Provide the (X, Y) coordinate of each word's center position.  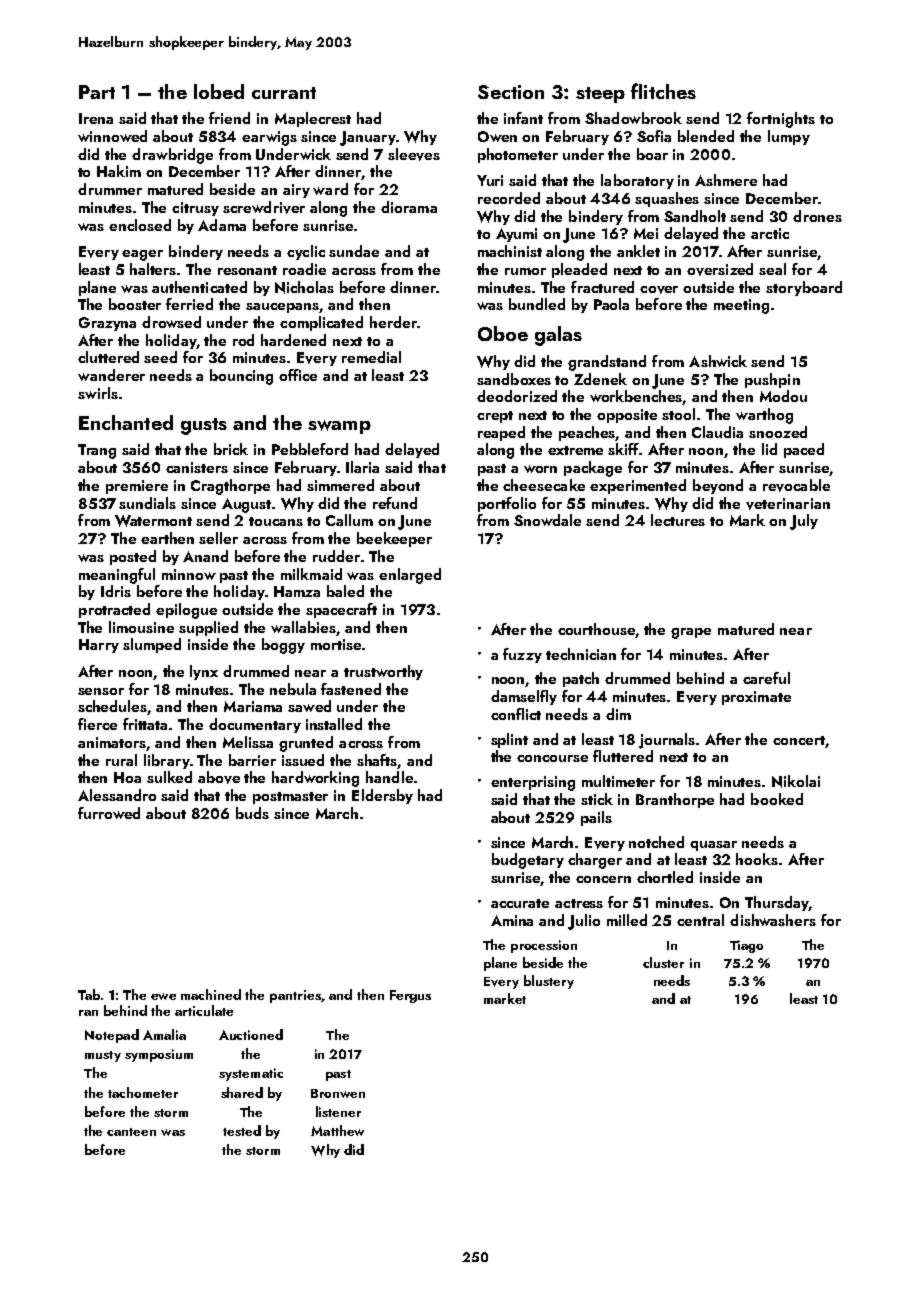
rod (243, 340)
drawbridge (172, 156)
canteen (131, 1132)
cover (659, 290)
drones (817, 216)
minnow (189, 574)
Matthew (337, 1130)
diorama (409, 207)
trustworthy (383, 672)
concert (799, 740)
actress (579, 903)
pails (596, 818)
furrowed (109, 813)
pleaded (579, 270)
